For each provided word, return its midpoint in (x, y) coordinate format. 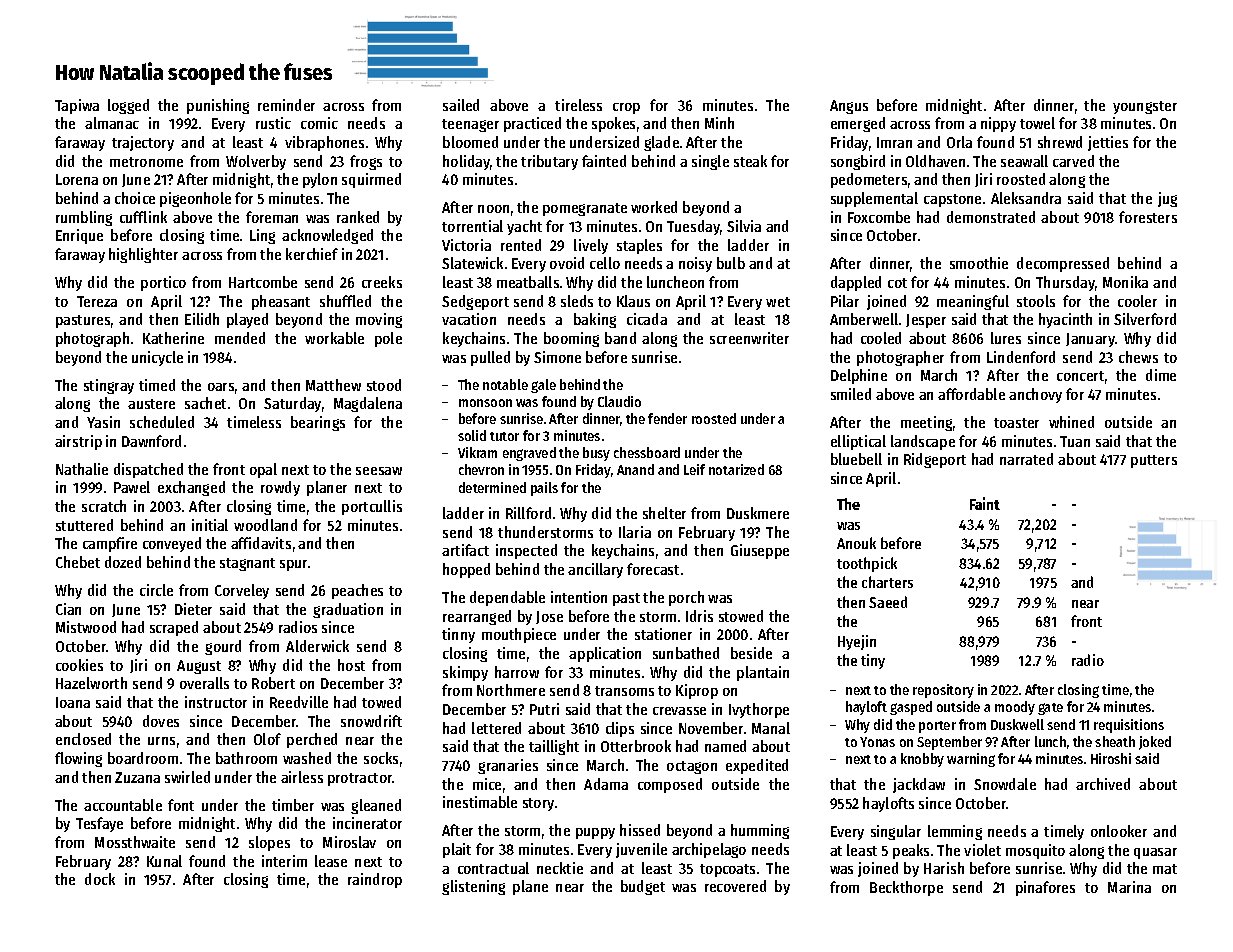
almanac (112, 123)
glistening (473, 887)
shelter (664, 513)
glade (661, 143)
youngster (1145, 107)
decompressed (1063, 264)
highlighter (143, 255)
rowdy (280, 488)
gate (1050, 709)
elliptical (858, 442)
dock (100, 879)
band (620, 338)
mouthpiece (519, 635)
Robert (273, 683)
